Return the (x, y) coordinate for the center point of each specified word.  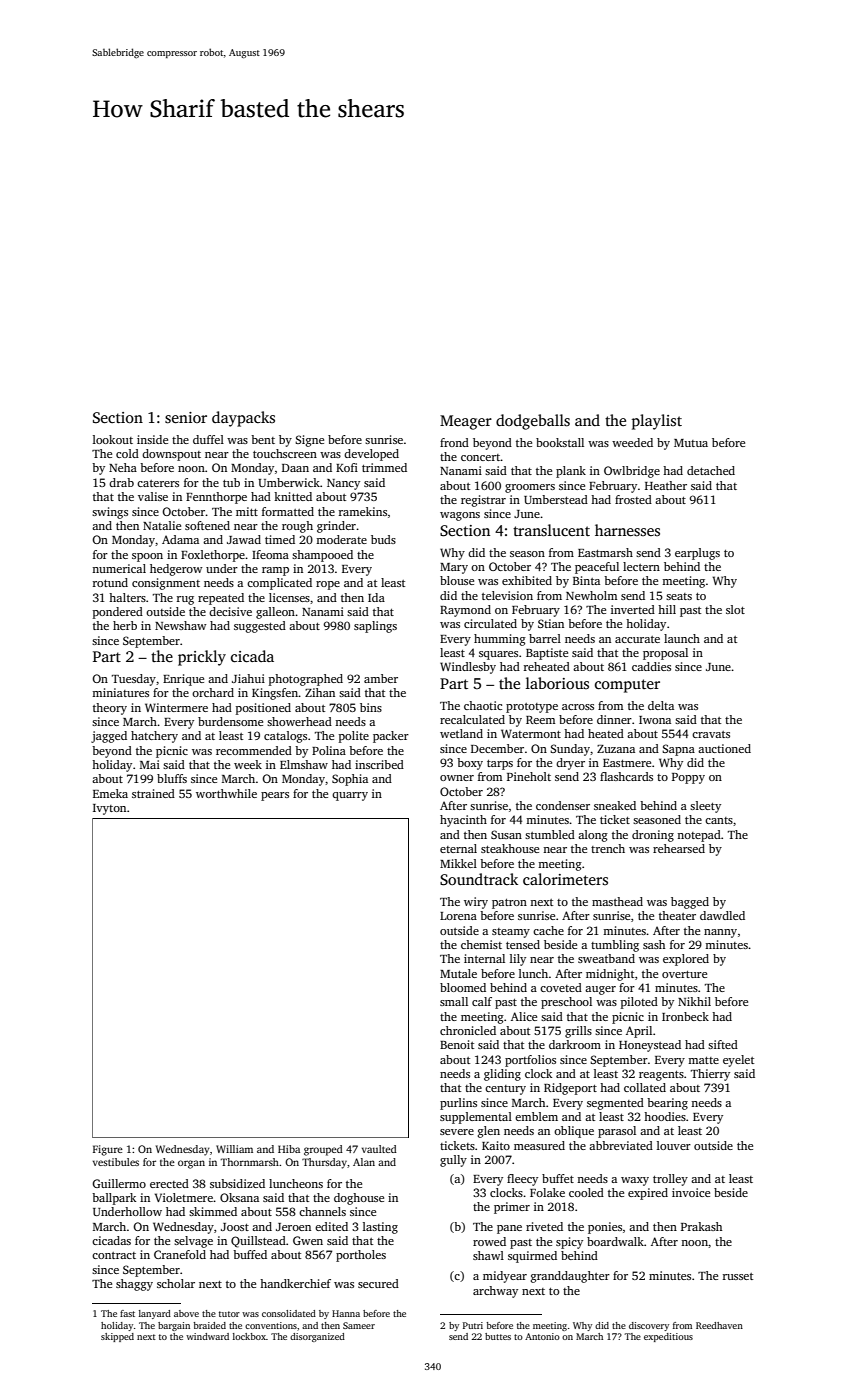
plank (571, 472)
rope (328, 585)
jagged (109, 737)
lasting (380, 1228)
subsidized (237, 1183)
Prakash (701, 1226)
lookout (113, 439)
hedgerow (176, 570)
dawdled (722, 915)
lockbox (249, 1336)
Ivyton (109, 809)
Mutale (458, 973)
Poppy (688, 778)
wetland (461, 733)
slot (735, 609)
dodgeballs (533, 422)
